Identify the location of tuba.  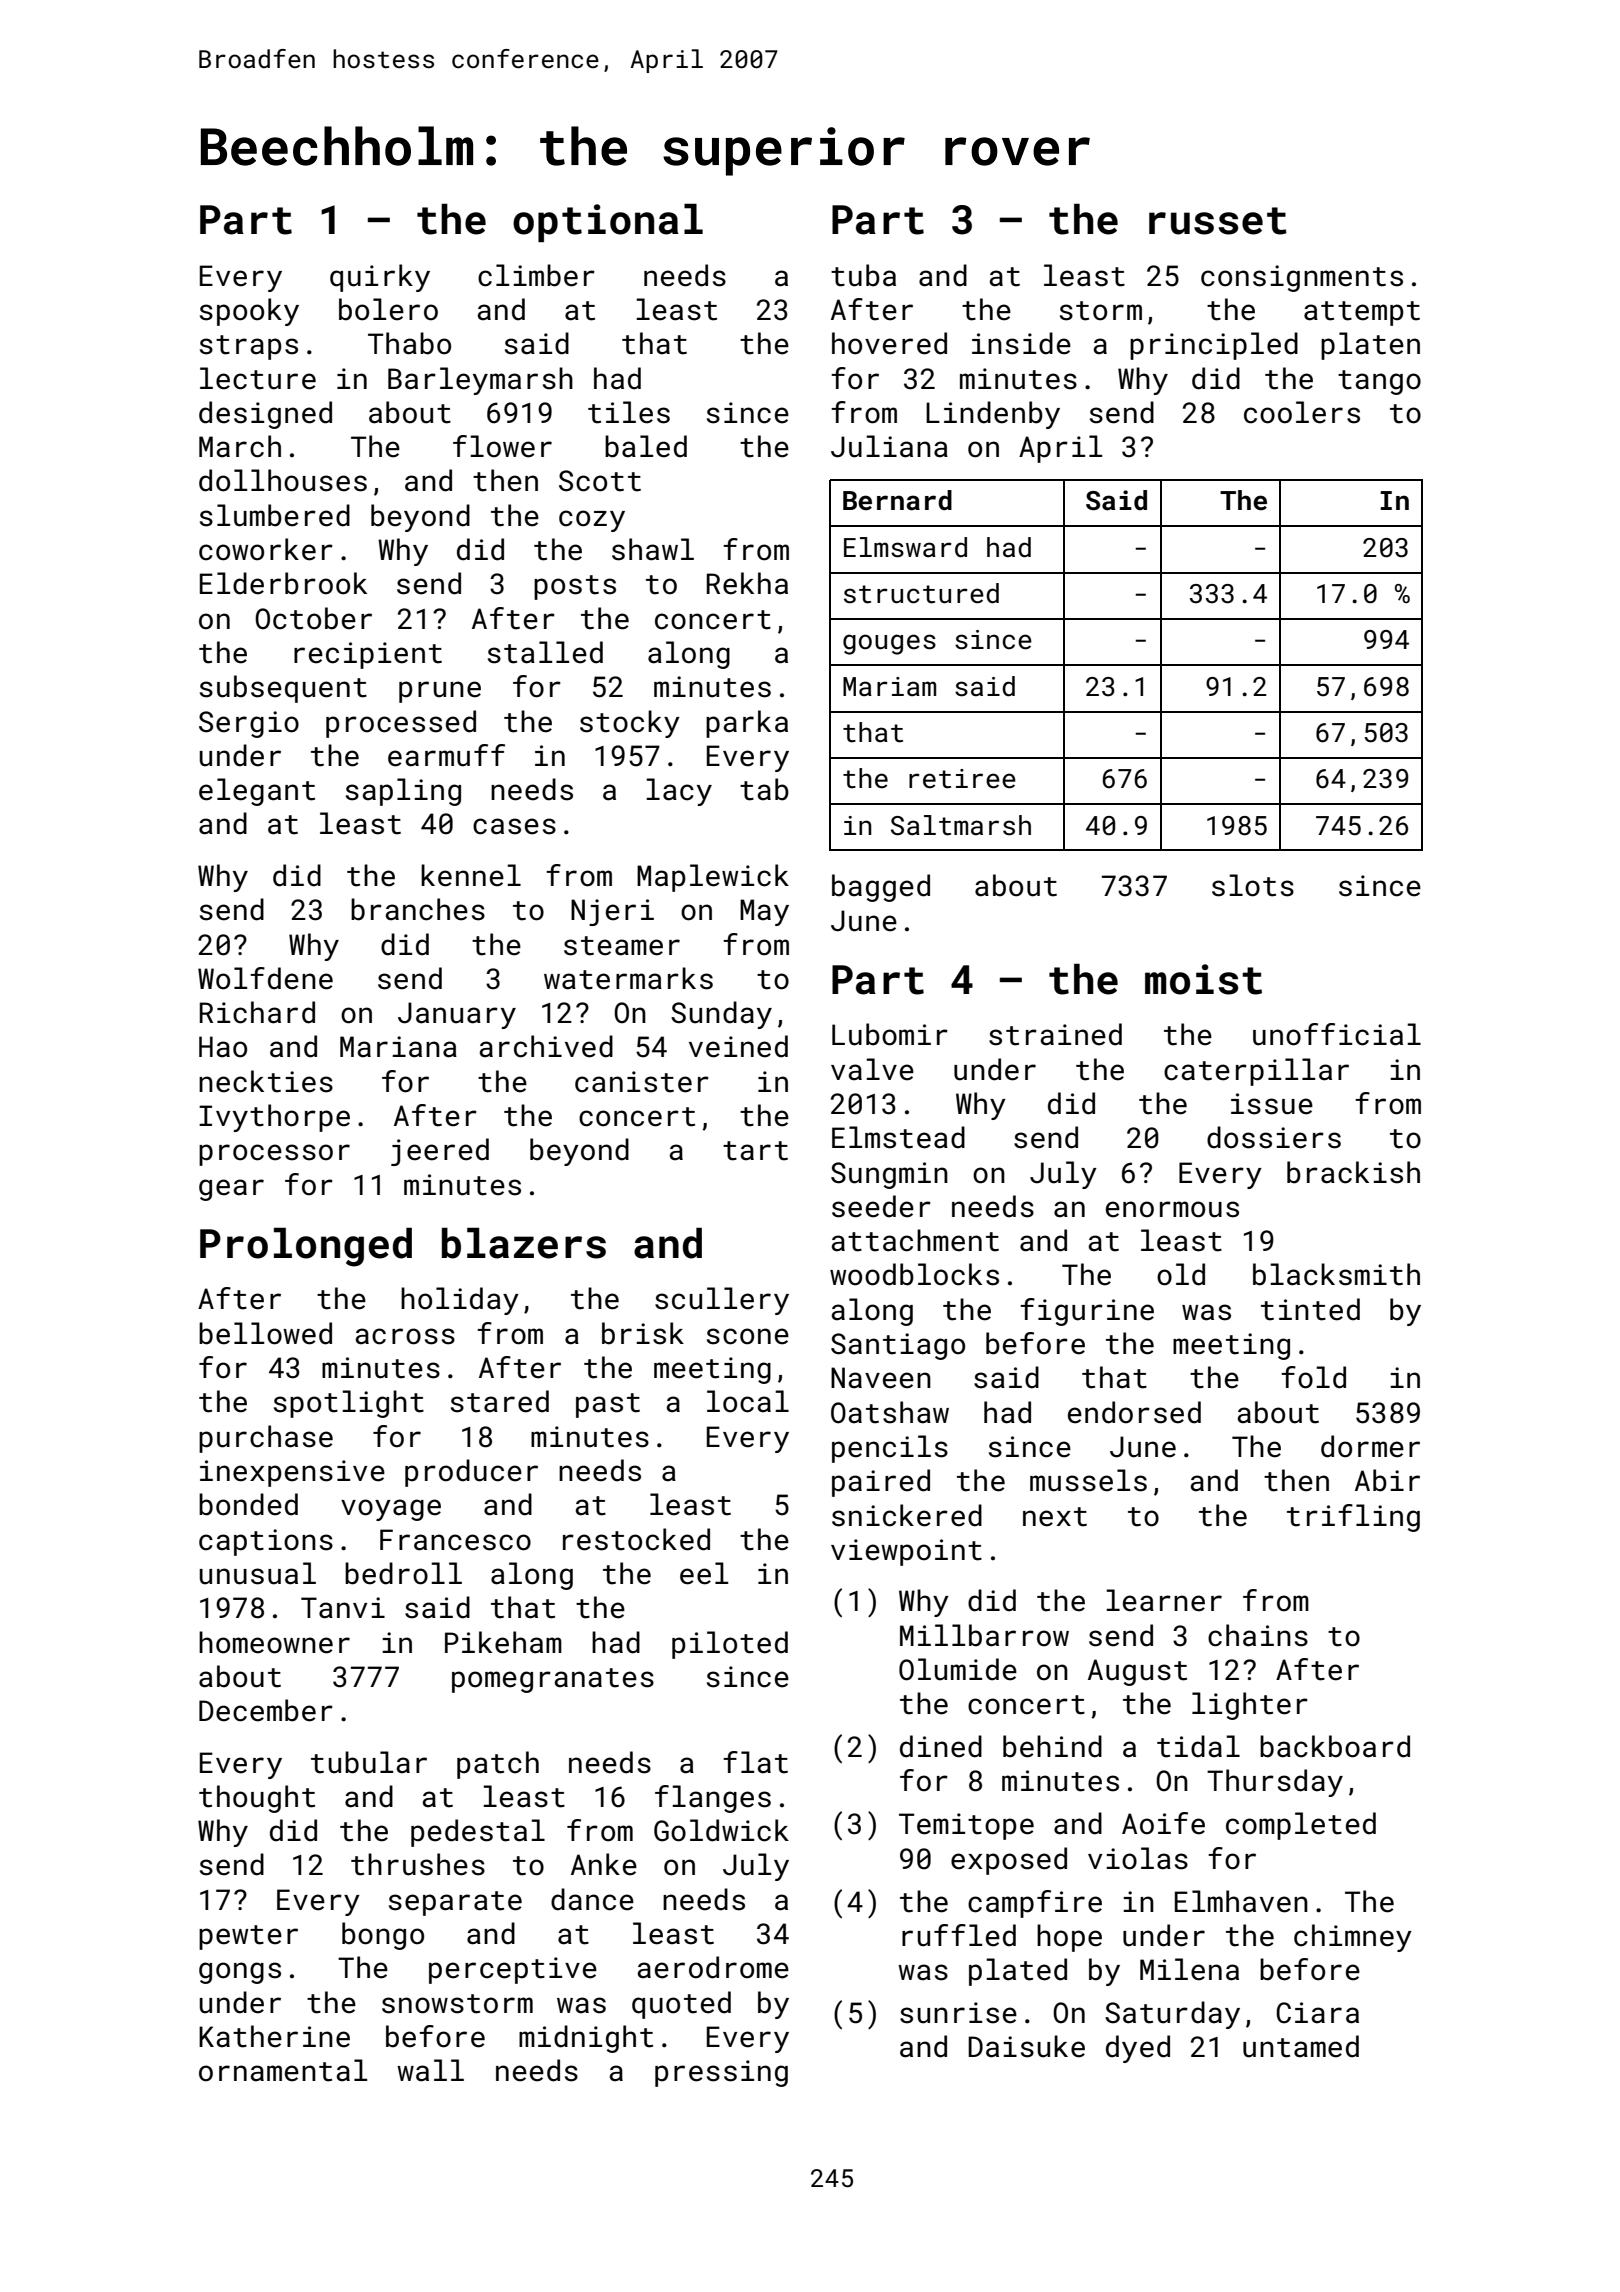
(863, 275).
